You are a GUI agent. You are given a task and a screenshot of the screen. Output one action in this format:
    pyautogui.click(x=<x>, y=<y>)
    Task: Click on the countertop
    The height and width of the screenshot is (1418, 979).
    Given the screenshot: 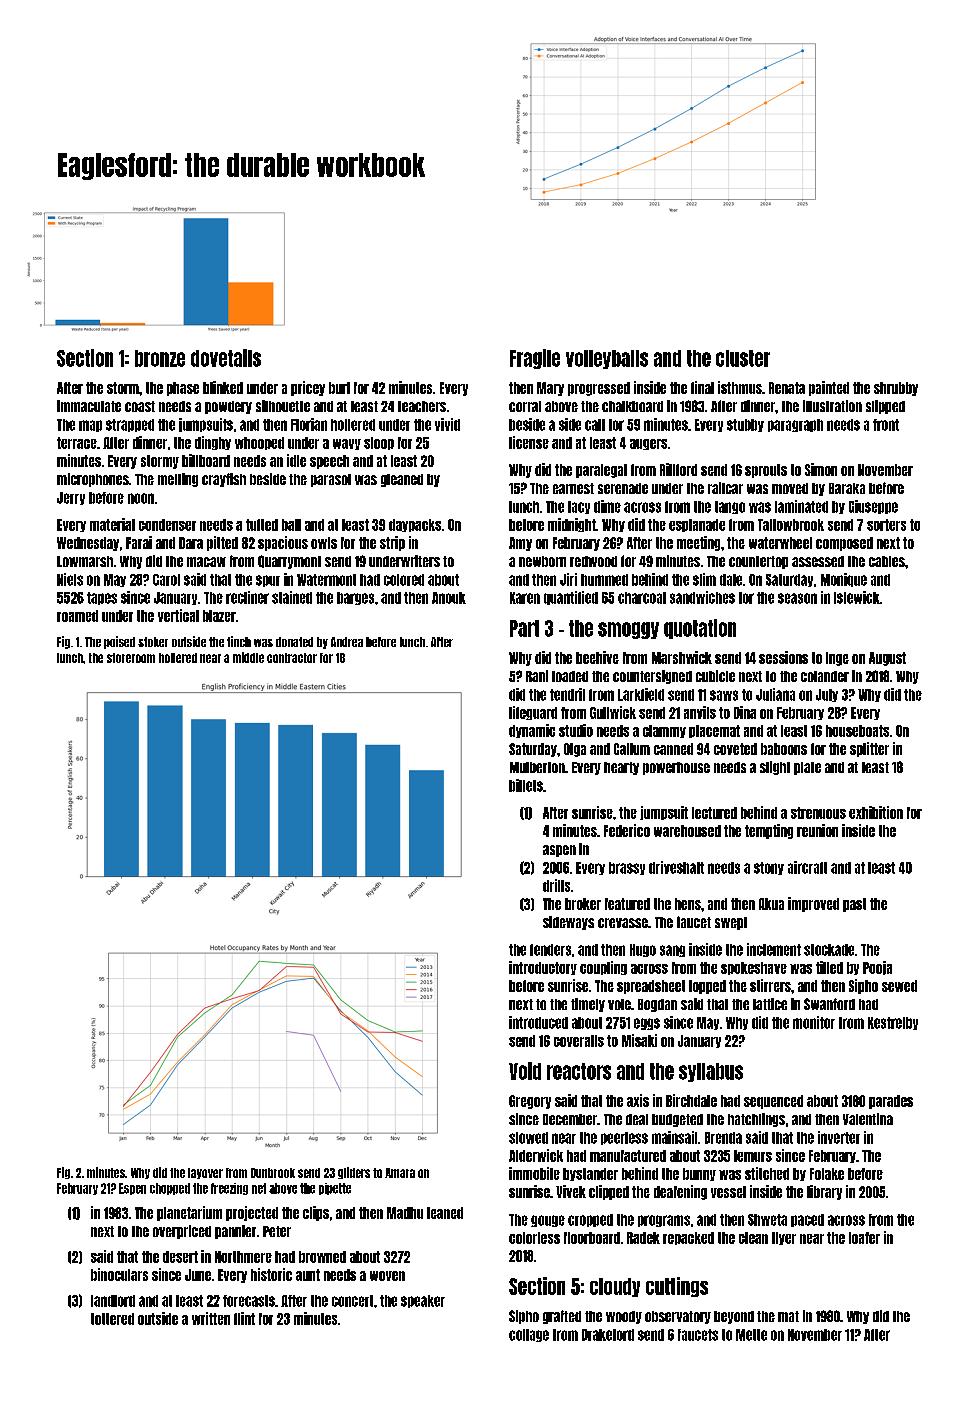 What is the action you would take?
    pyautogui.click(x=758, y=562)
